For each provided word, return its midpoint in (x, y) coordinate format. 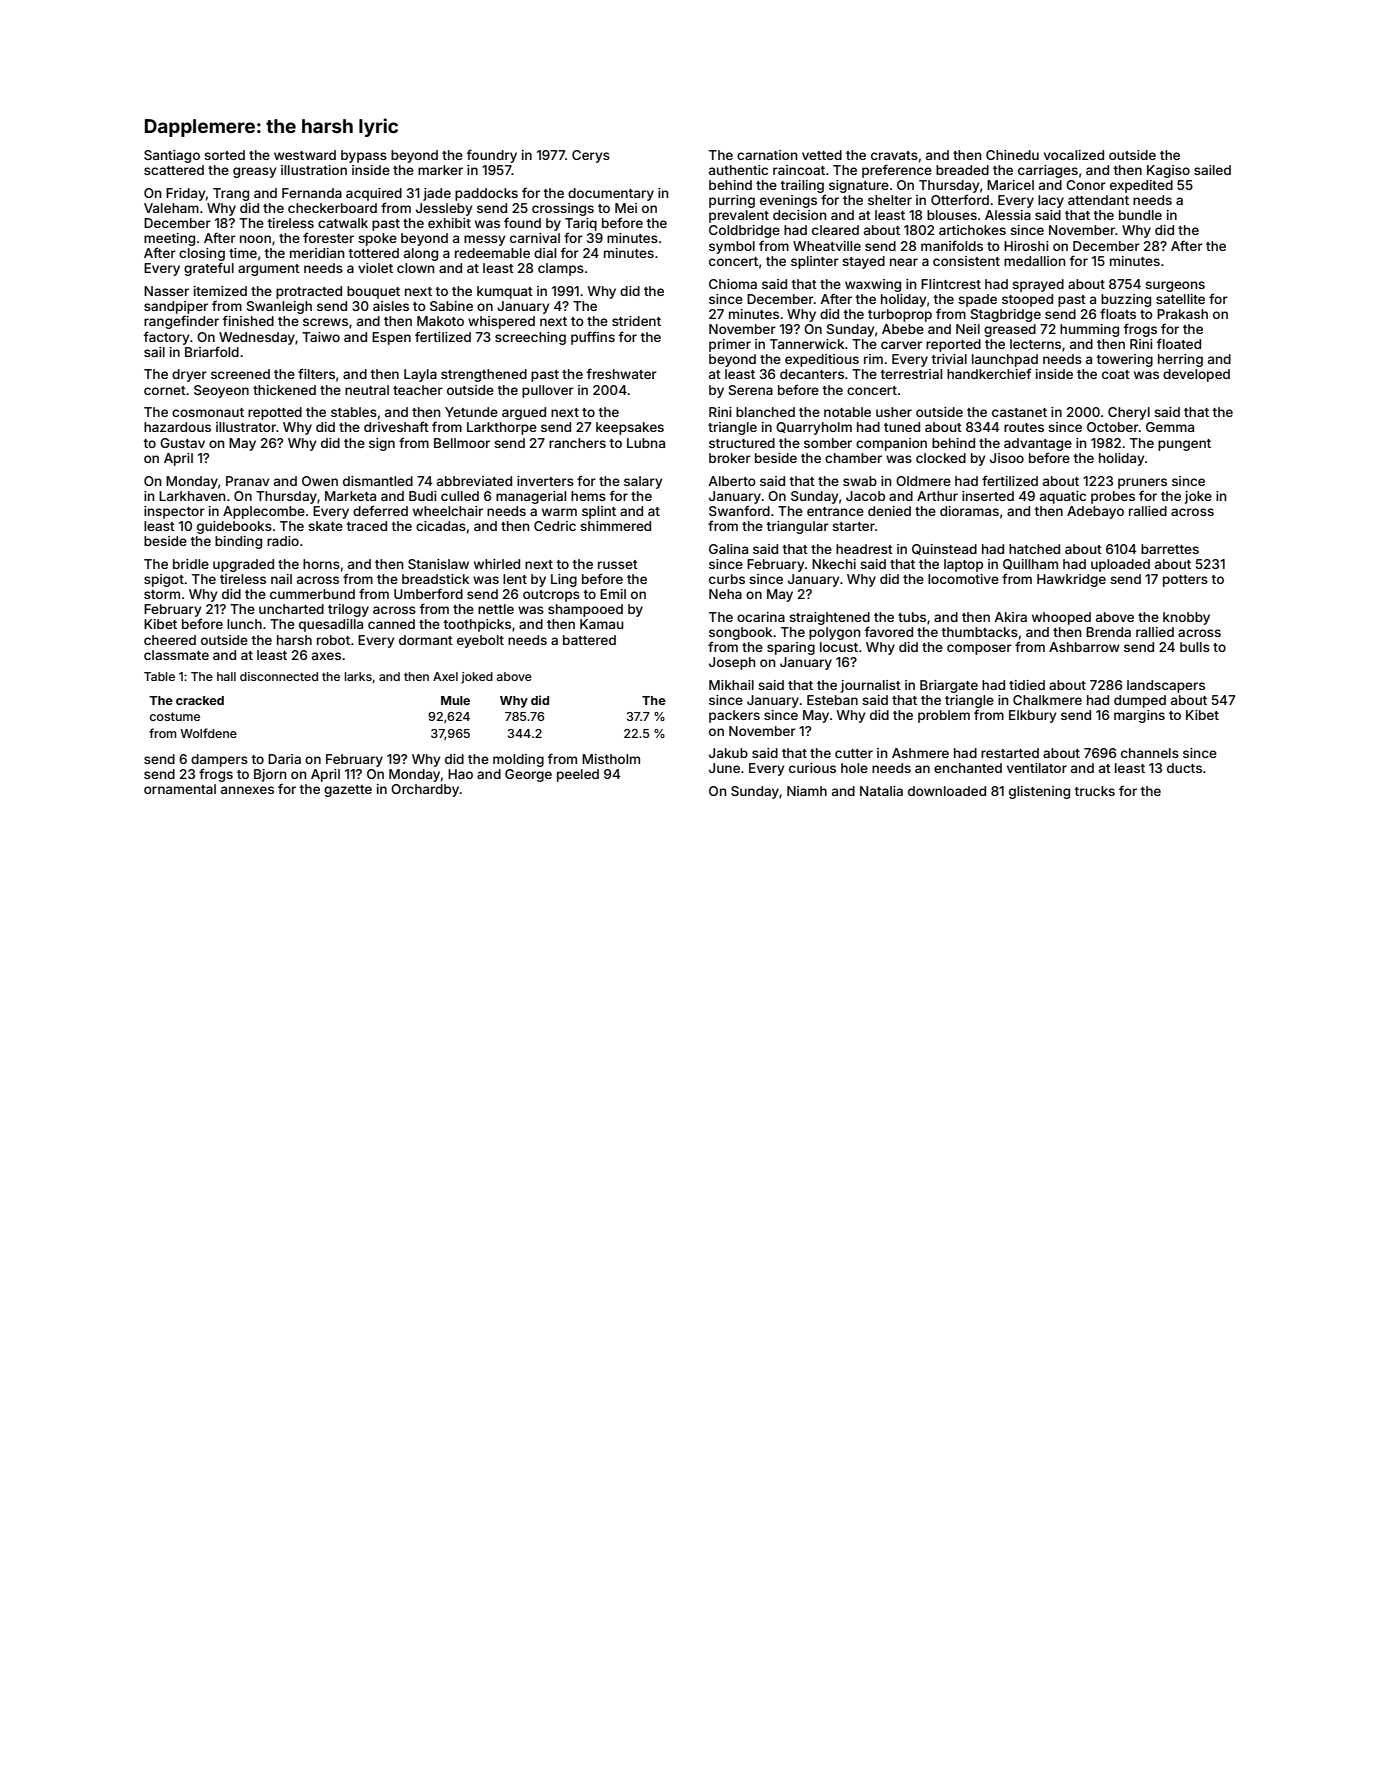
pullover (548, 391)
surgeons (1175, 286)
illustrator (246, 427)
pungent (1184, 445)
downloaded (947, 791)
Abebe (903, 329)
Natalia (881, 791)
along (421, 254)
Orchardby (425, 790)
